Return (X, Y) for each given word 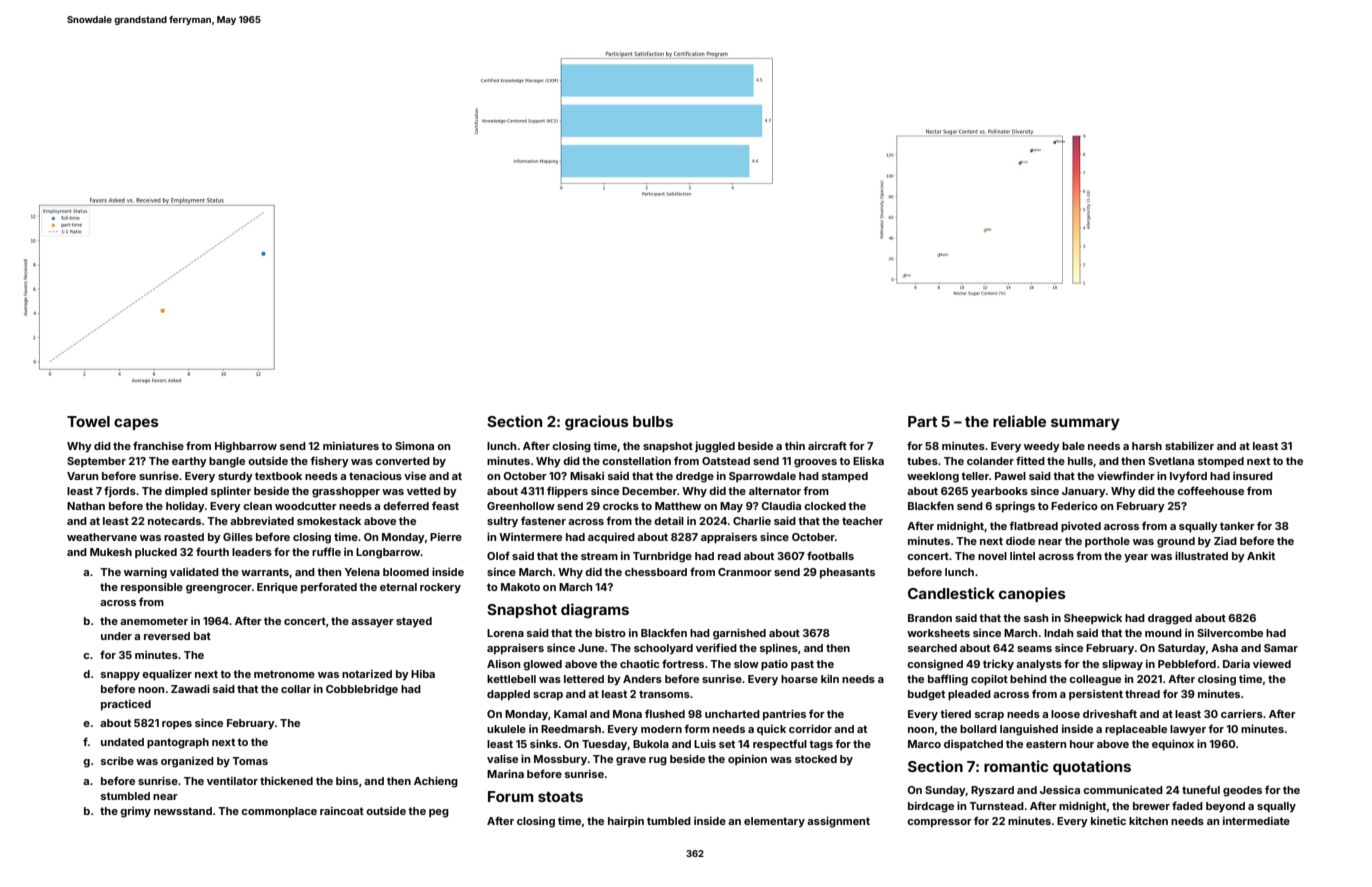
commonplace (279, 812)
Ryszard (992, 791)
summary (1085, 424)
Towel (88, 421)
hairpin (626, 821)
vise (415, 475)
